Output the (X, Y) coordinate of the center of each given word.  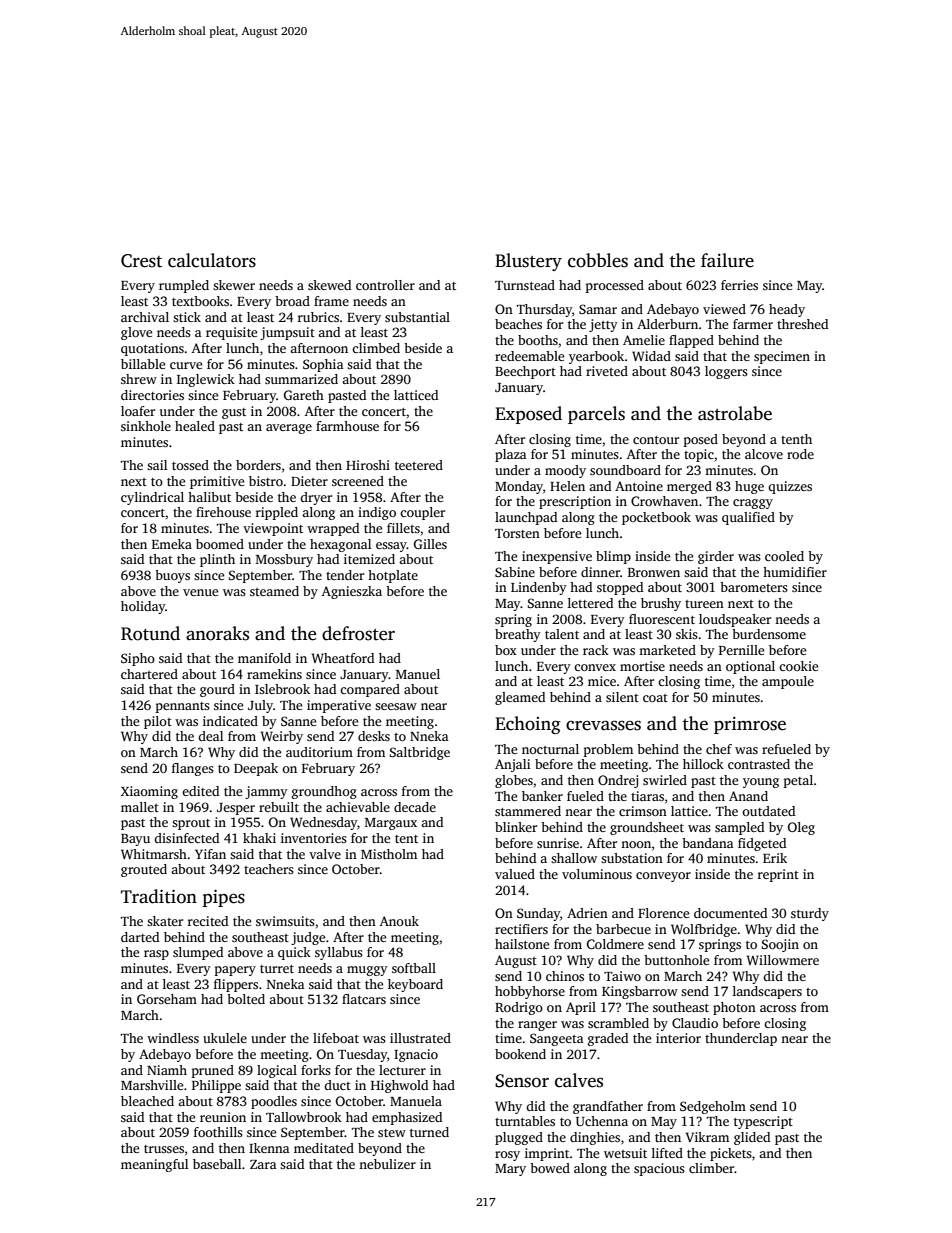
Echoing (528, 725)
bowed (550, 1168)
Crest (141, 261)
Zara (263, 1164)
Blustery (528, 262)
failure (727, 260)
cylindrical (152, 498)
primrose (750, 725)
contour (656, 440)
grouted (144, 870)
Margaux (391, 824)
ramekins (274, 674)
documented (730, 913)
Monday (519, 487)
